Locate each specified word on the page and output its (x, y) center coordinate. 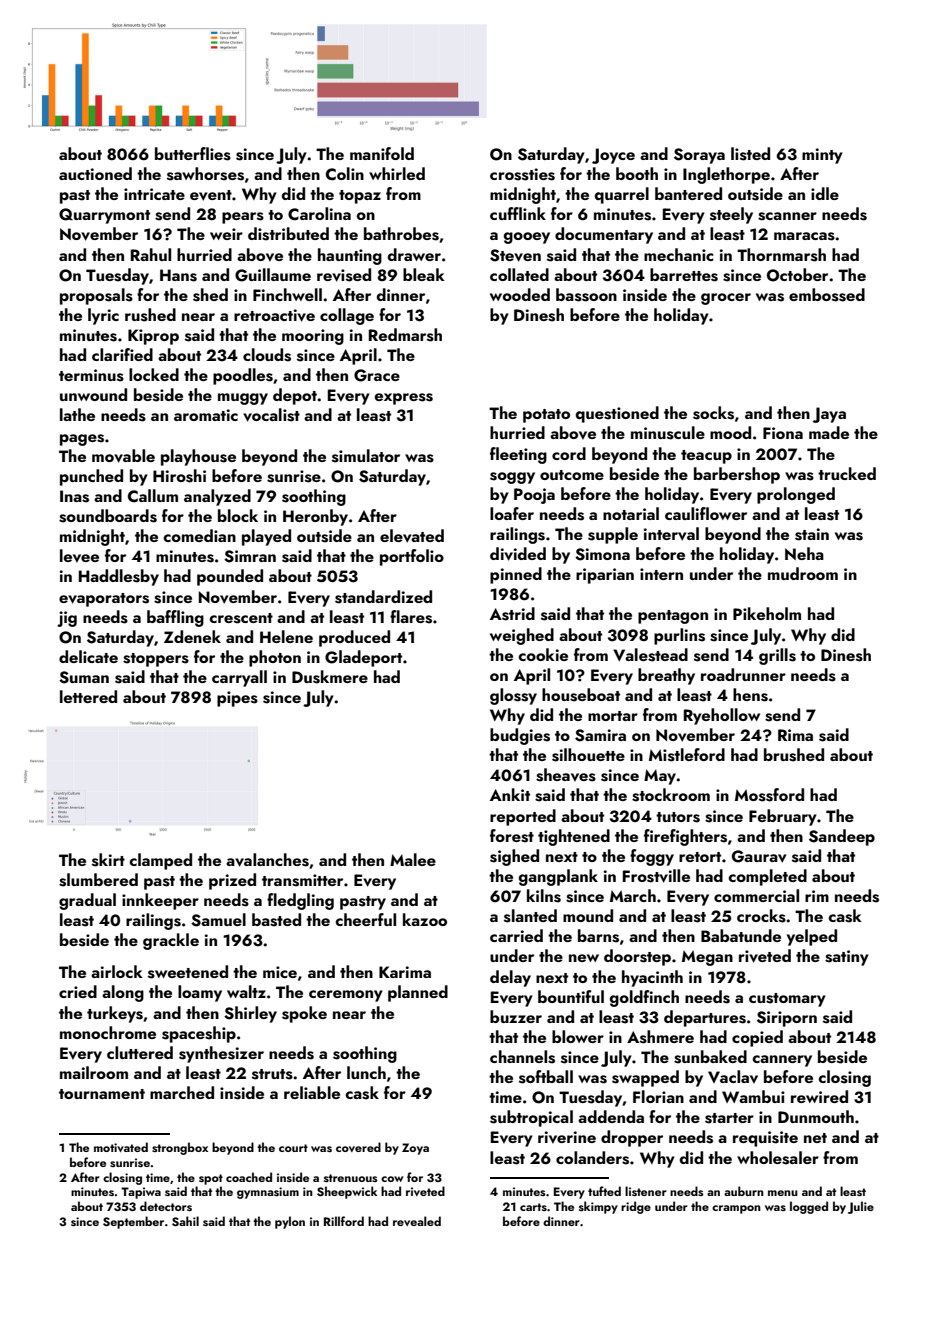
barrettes (684, 275)
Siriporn (787, 1019)
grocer (726, 299)
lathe (77, 414)
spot (211, 1179)
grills (777, 656)
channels (522, 1057)
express (404, 399)
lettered (88, 696)
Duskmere (330, 677)
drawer (414, 254)
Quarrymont (104, 216)
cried (78, 991)
